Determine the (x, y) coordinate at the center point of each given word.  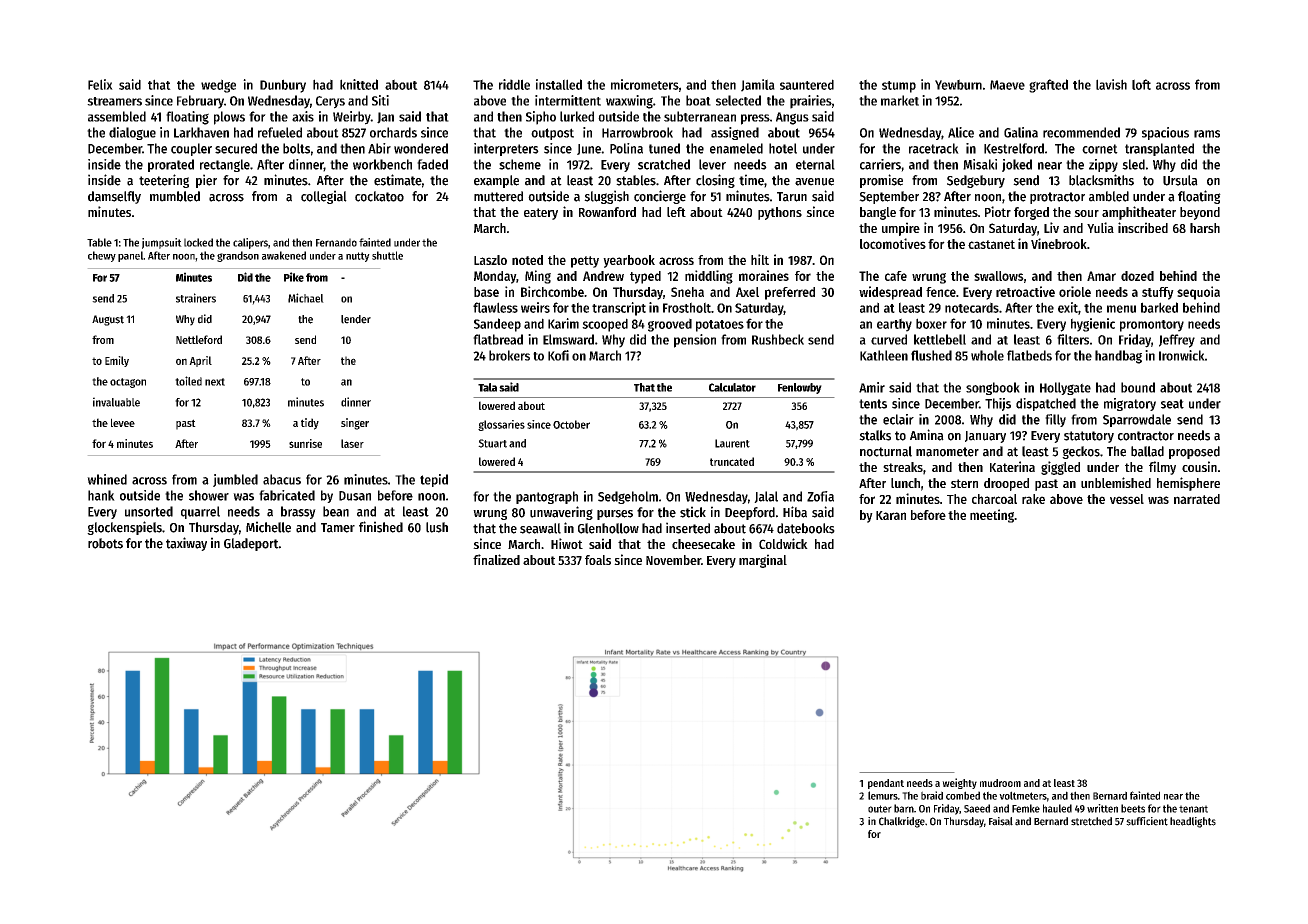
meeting (992, 516)
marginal (763, 561)
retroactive (1025, 291)
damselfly (114, 197)
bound (1138, 387)
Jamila (758, 85)
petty (585, 262)
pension (695, 341)
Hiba (795, 512)
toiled (188, 381)
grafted (1048, 86)
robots (105, 543)
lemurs (883, 795)
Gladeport (251, 544)
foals (598, 560)
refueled (280, 132)
